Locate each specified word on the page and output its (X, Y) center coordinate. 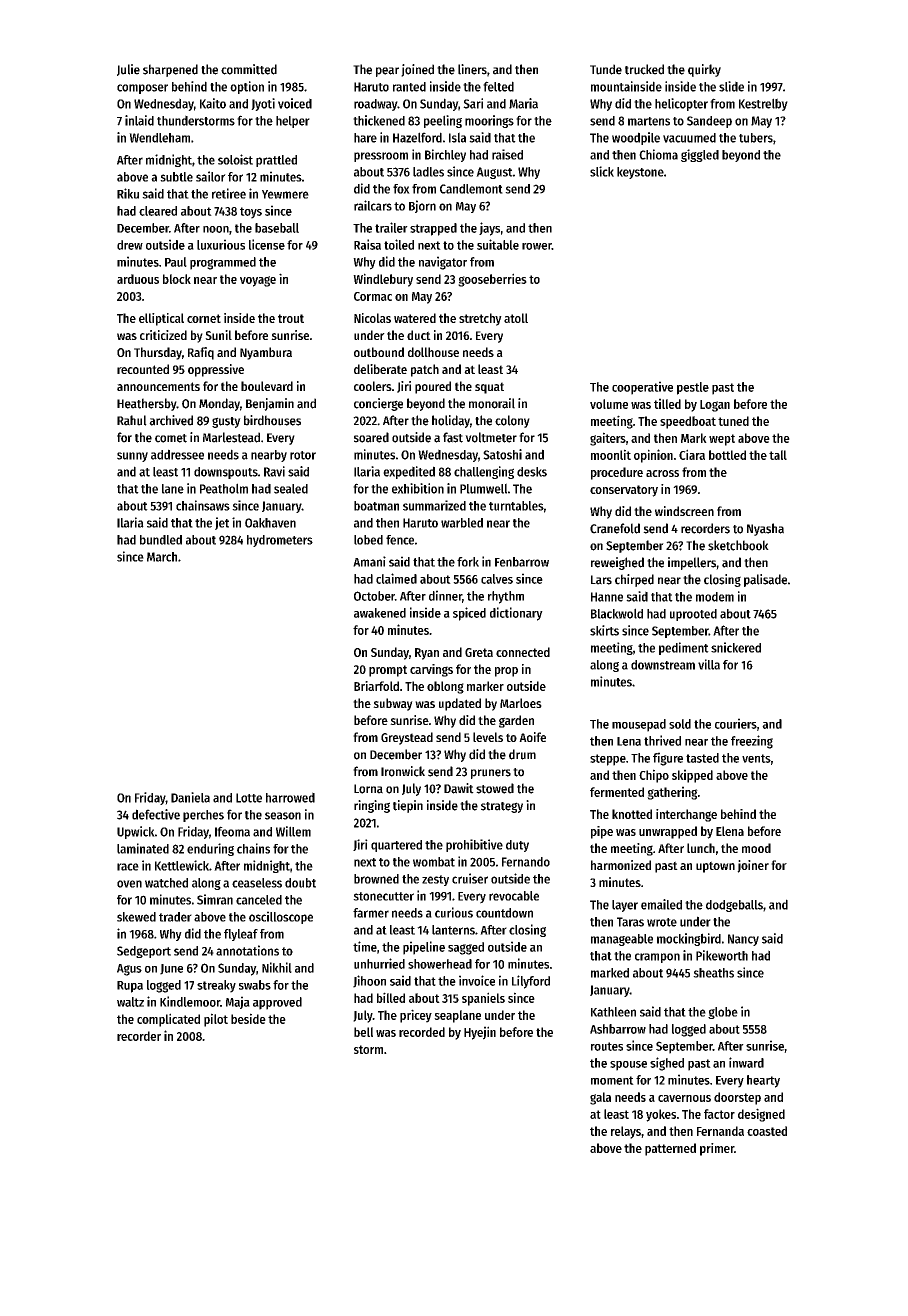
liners (472, 69)
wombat (434, 862)
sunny (132, 457)
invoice (477, 980)
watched (166, 883)
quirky (704, 70)
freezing (752, 742)
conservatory (624, 491)
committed (249, 69)
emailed (661, 904)
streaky (216, 986)
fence (400, 540)
